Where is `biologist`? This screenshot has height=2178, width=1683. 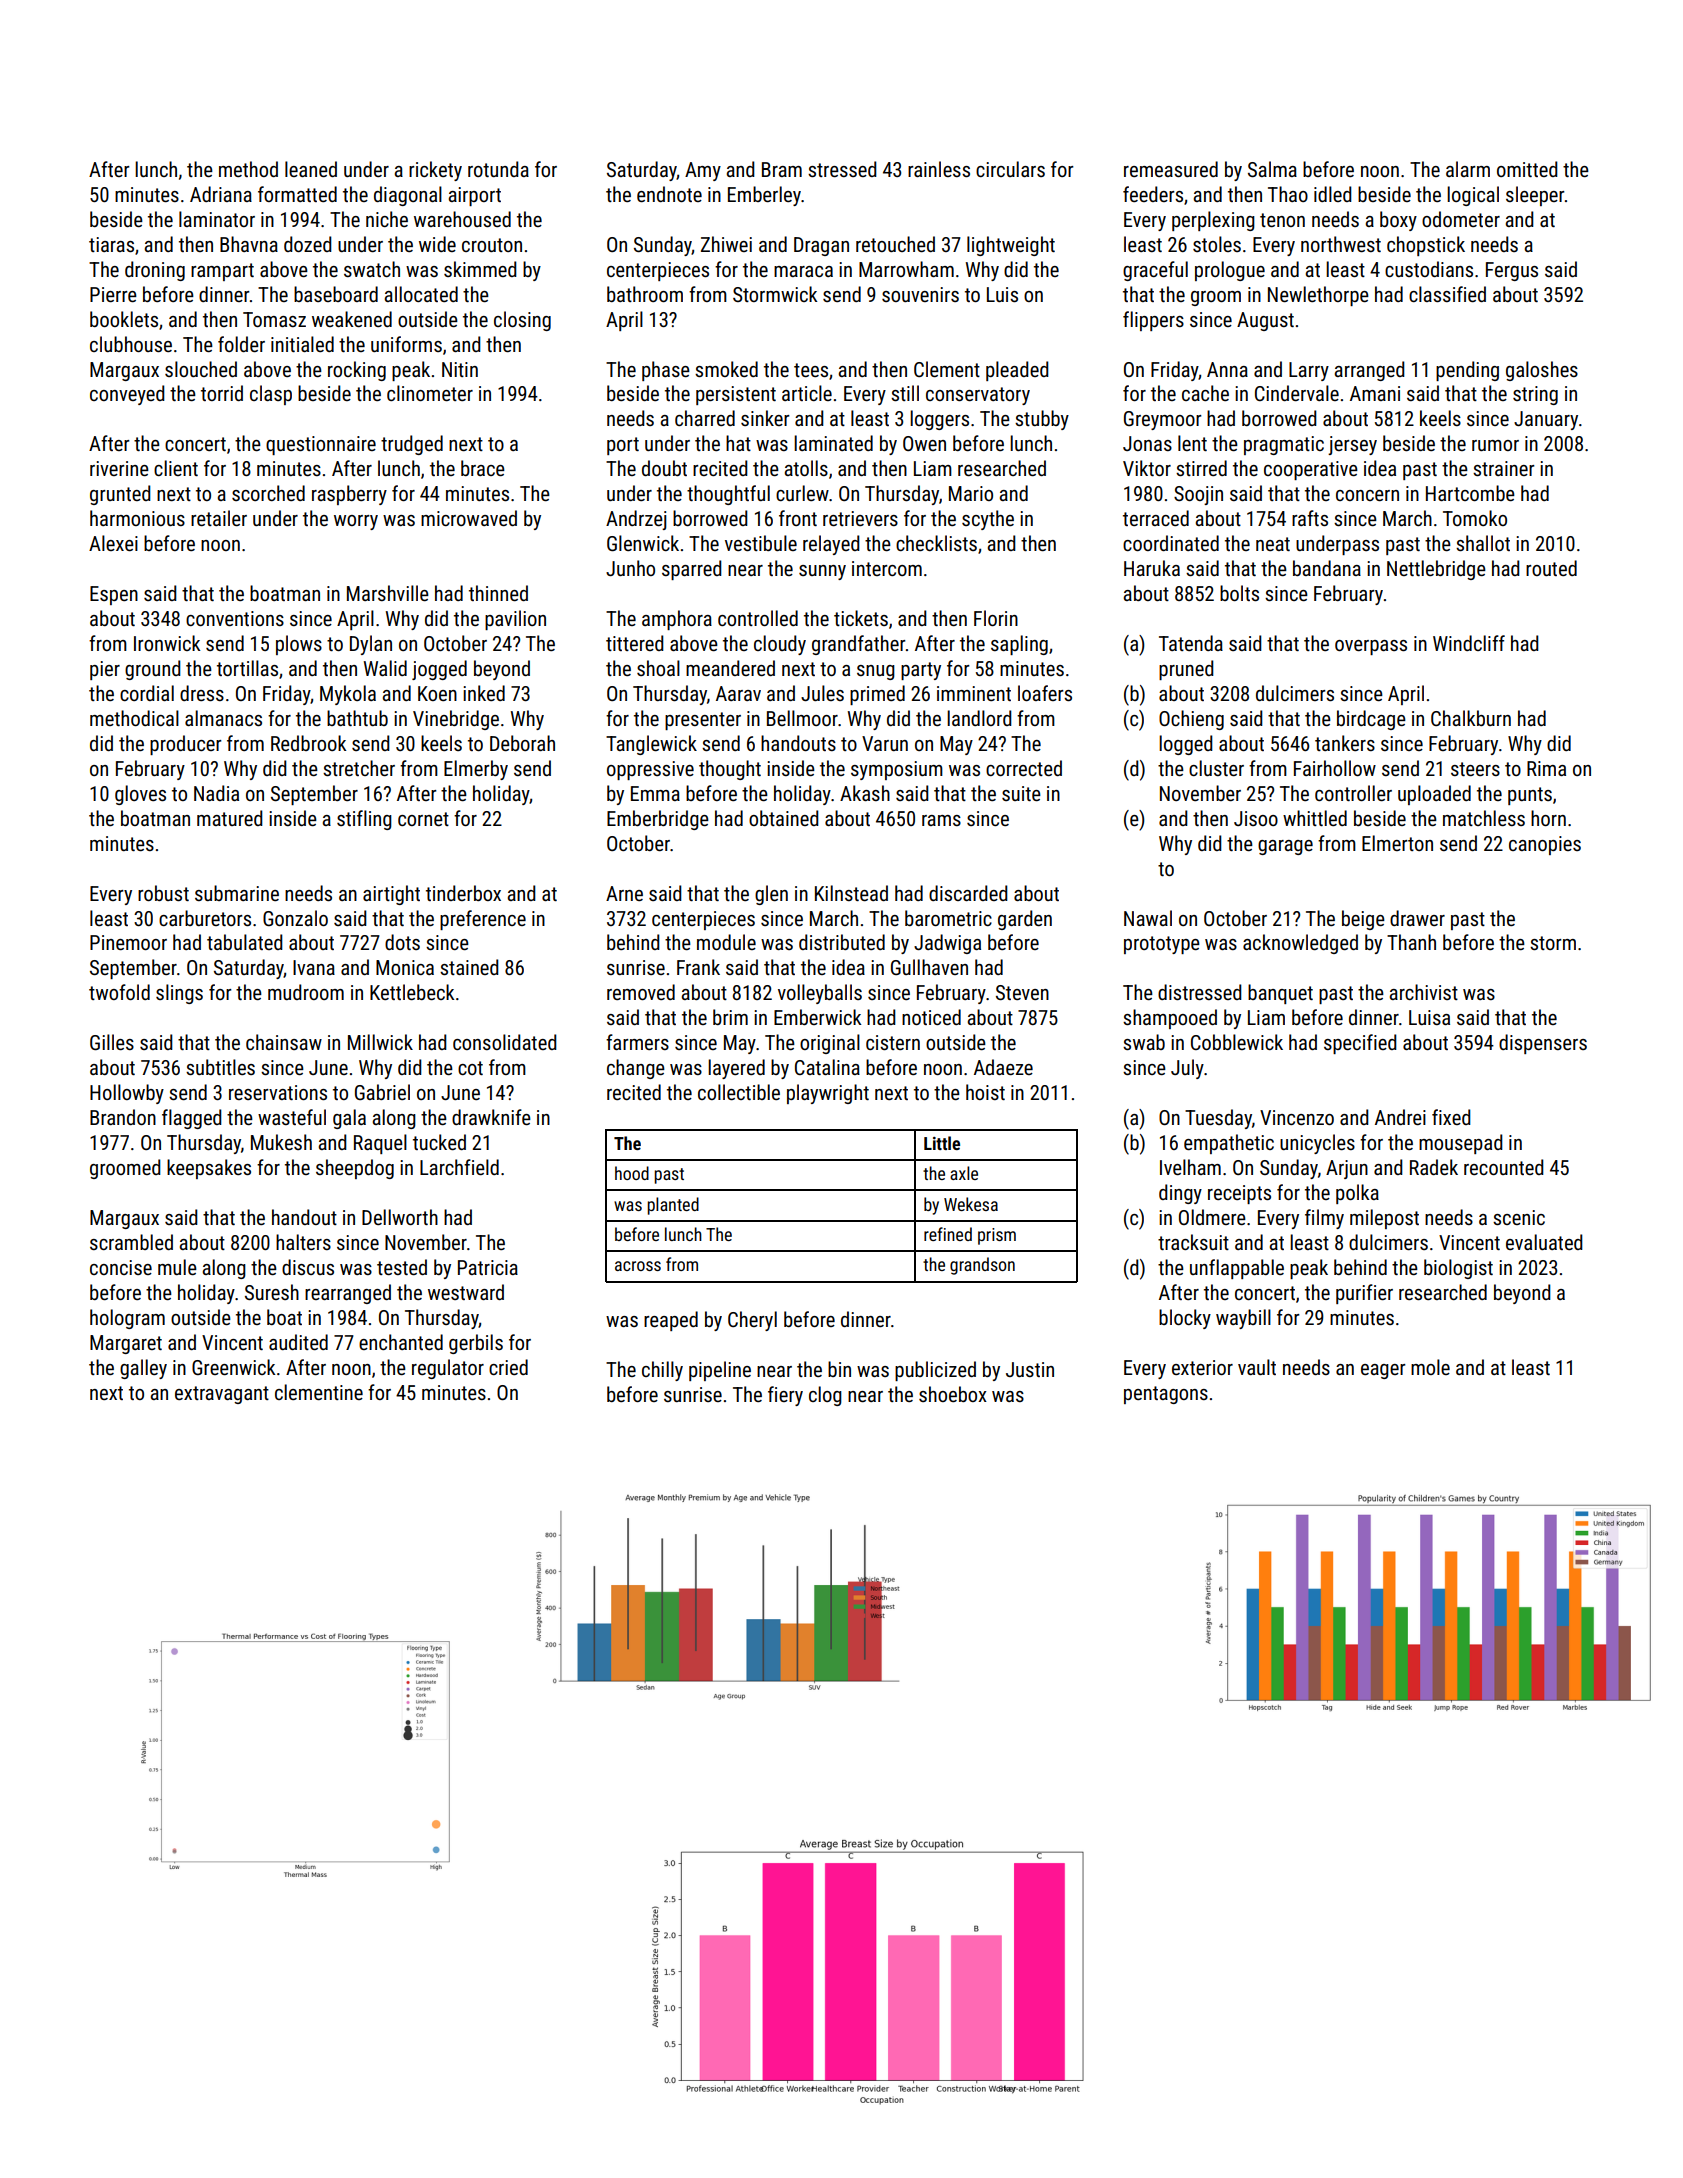 biologist is located at coordinates (1458, 1269).
